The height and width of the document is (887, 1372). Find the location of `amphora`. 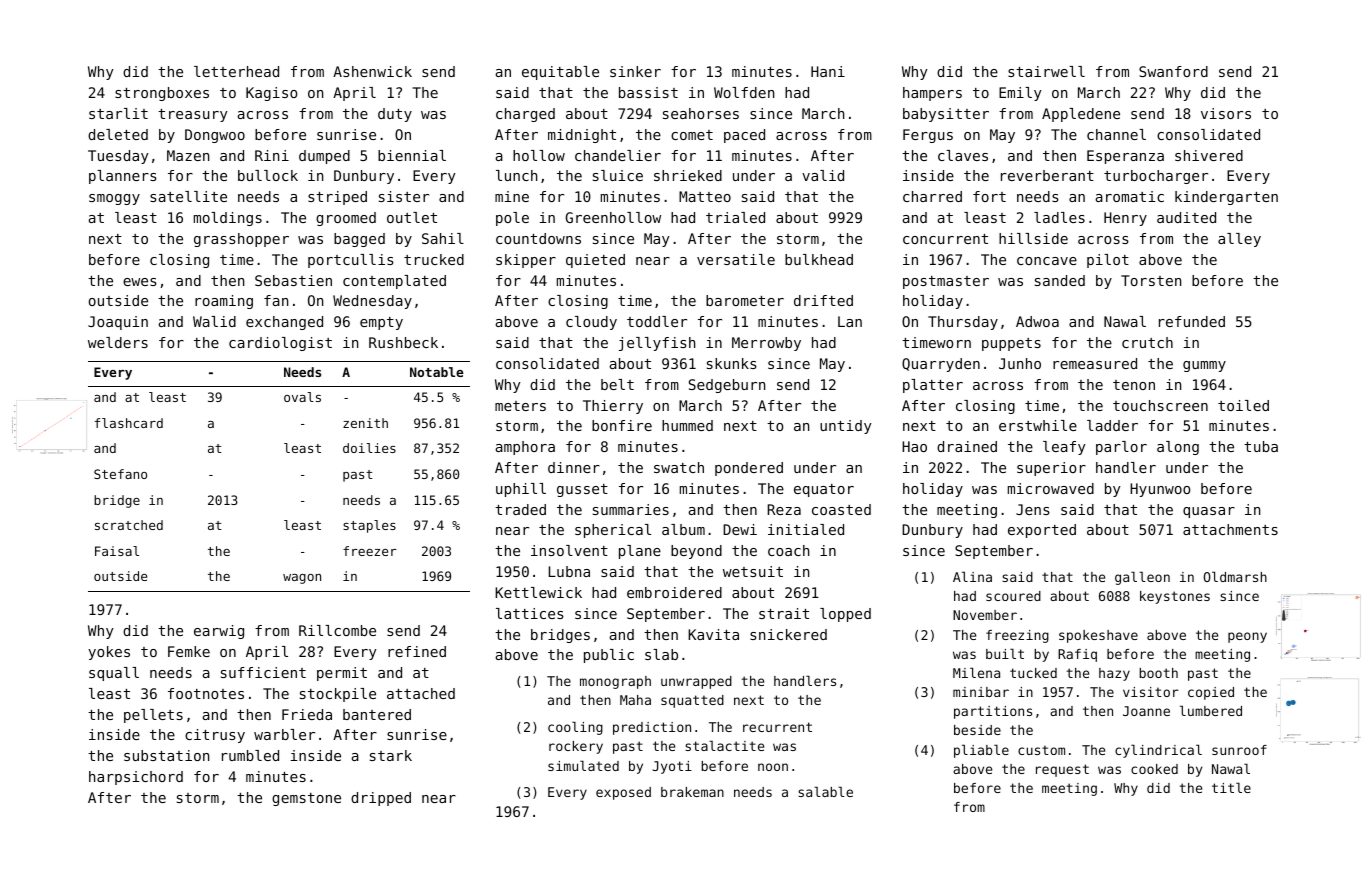

amphora is located at coordinates (525, 448).
